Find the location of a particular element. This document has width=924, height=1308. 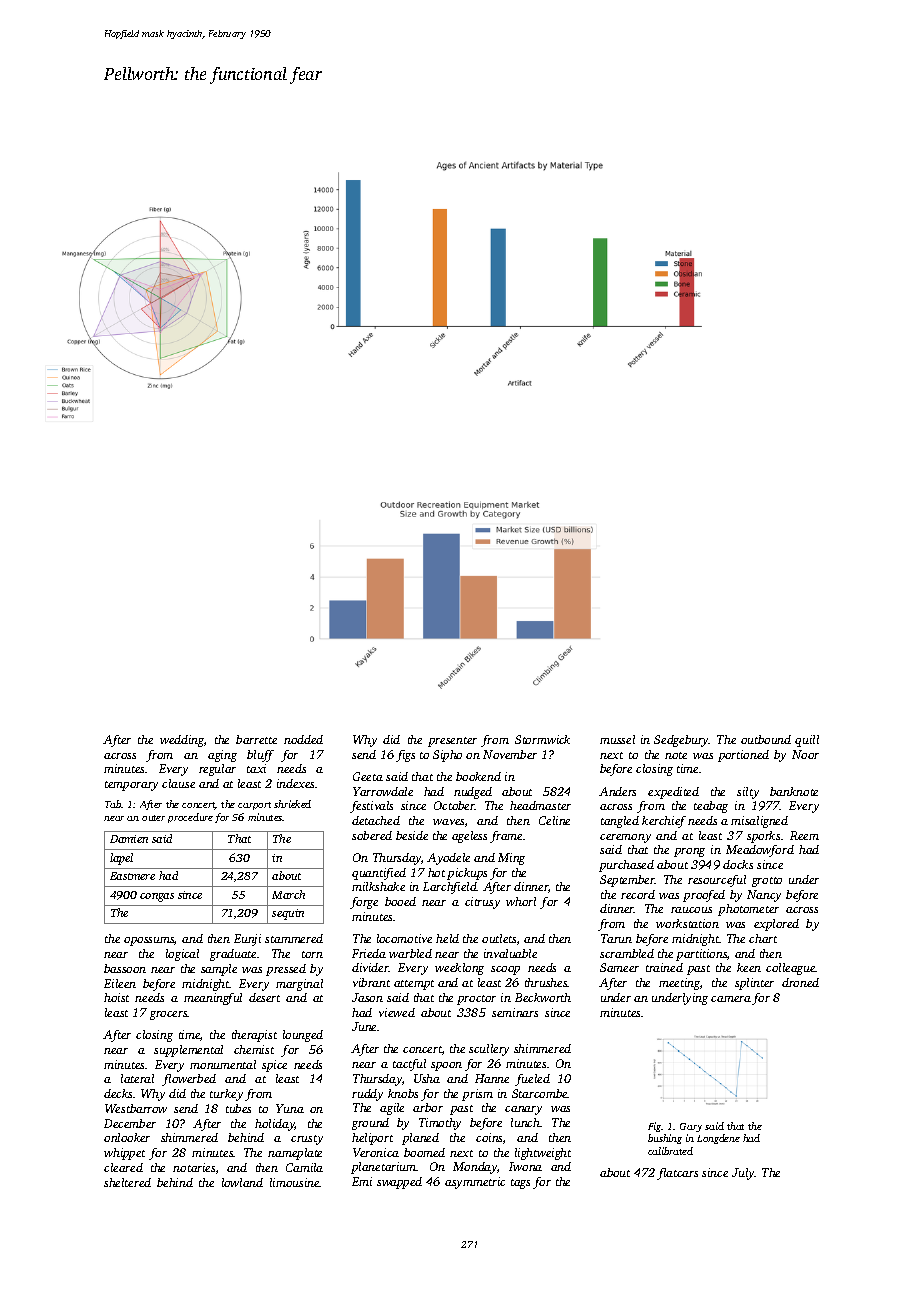

Yuna is located at coordinates (290, 1108).
